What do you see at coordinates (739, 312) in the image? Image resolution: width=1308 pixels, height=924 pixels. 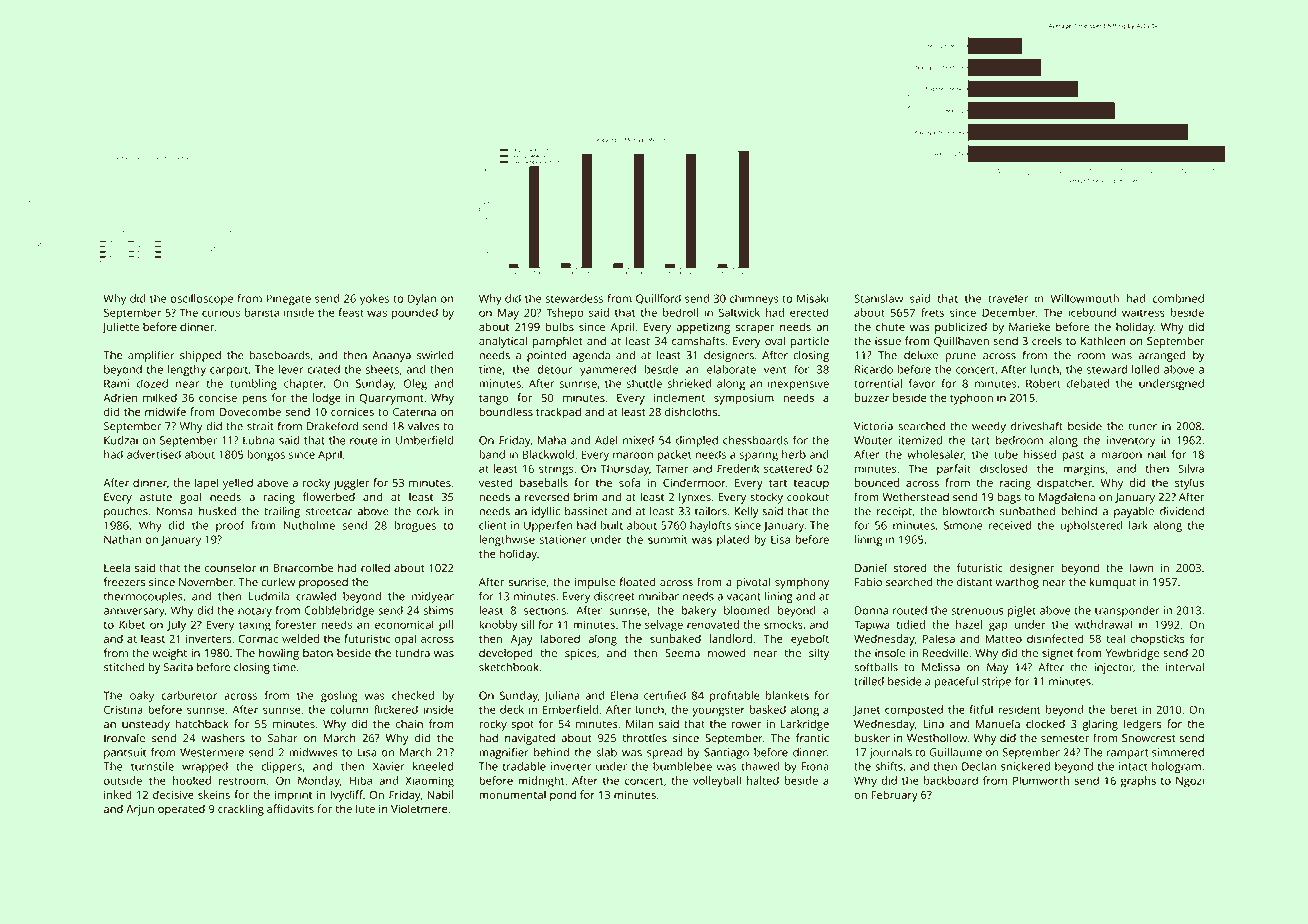 I see `Saltwick` at bounding box center [739, 312].
